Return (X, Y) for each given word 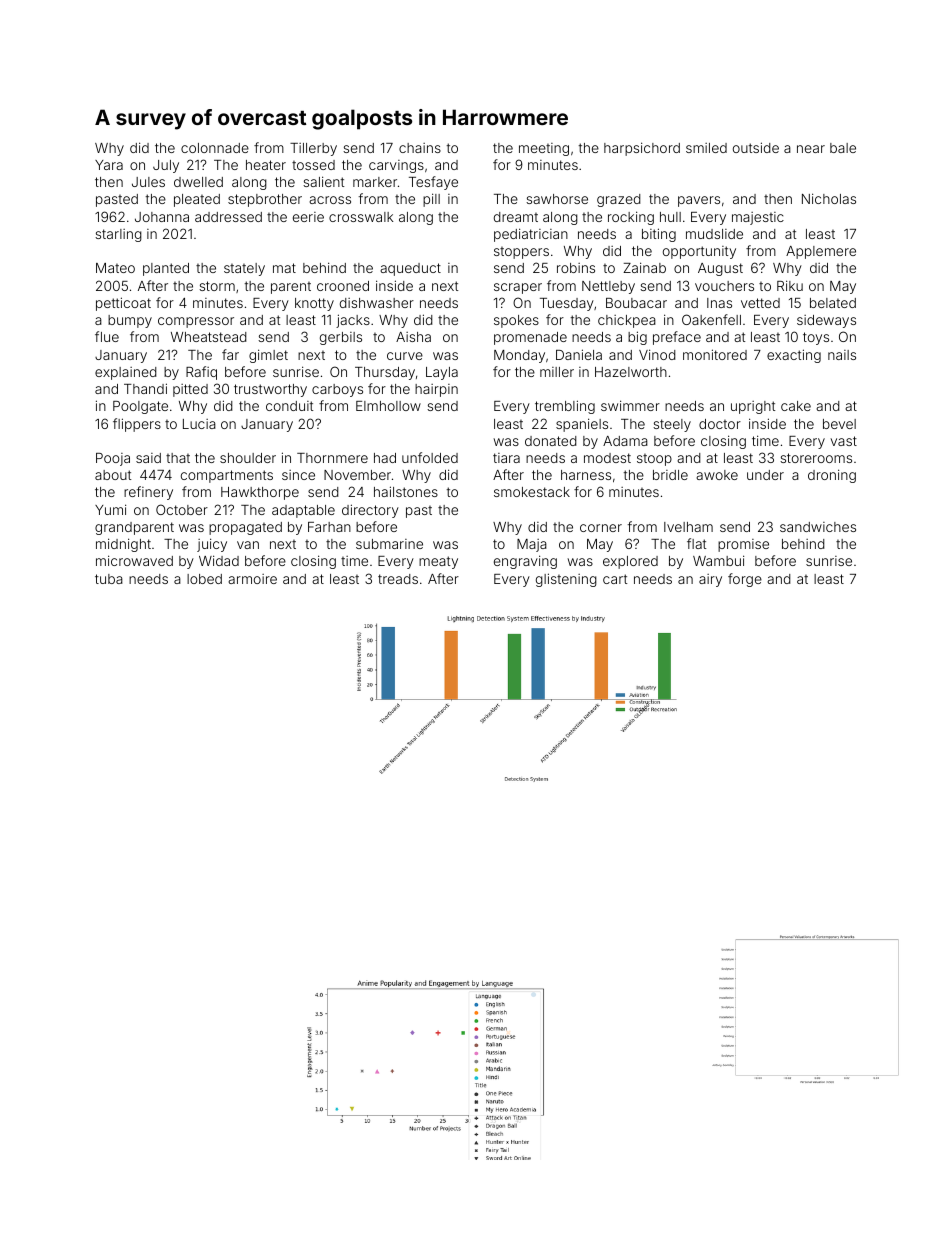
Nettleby (608, 287)
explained (126, 373)
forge (745, 580)
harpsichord (642, 149)
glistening (566, 580)
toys (816, 338)
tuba (109, 579)
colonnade (215, 148)
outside (756, 147)
